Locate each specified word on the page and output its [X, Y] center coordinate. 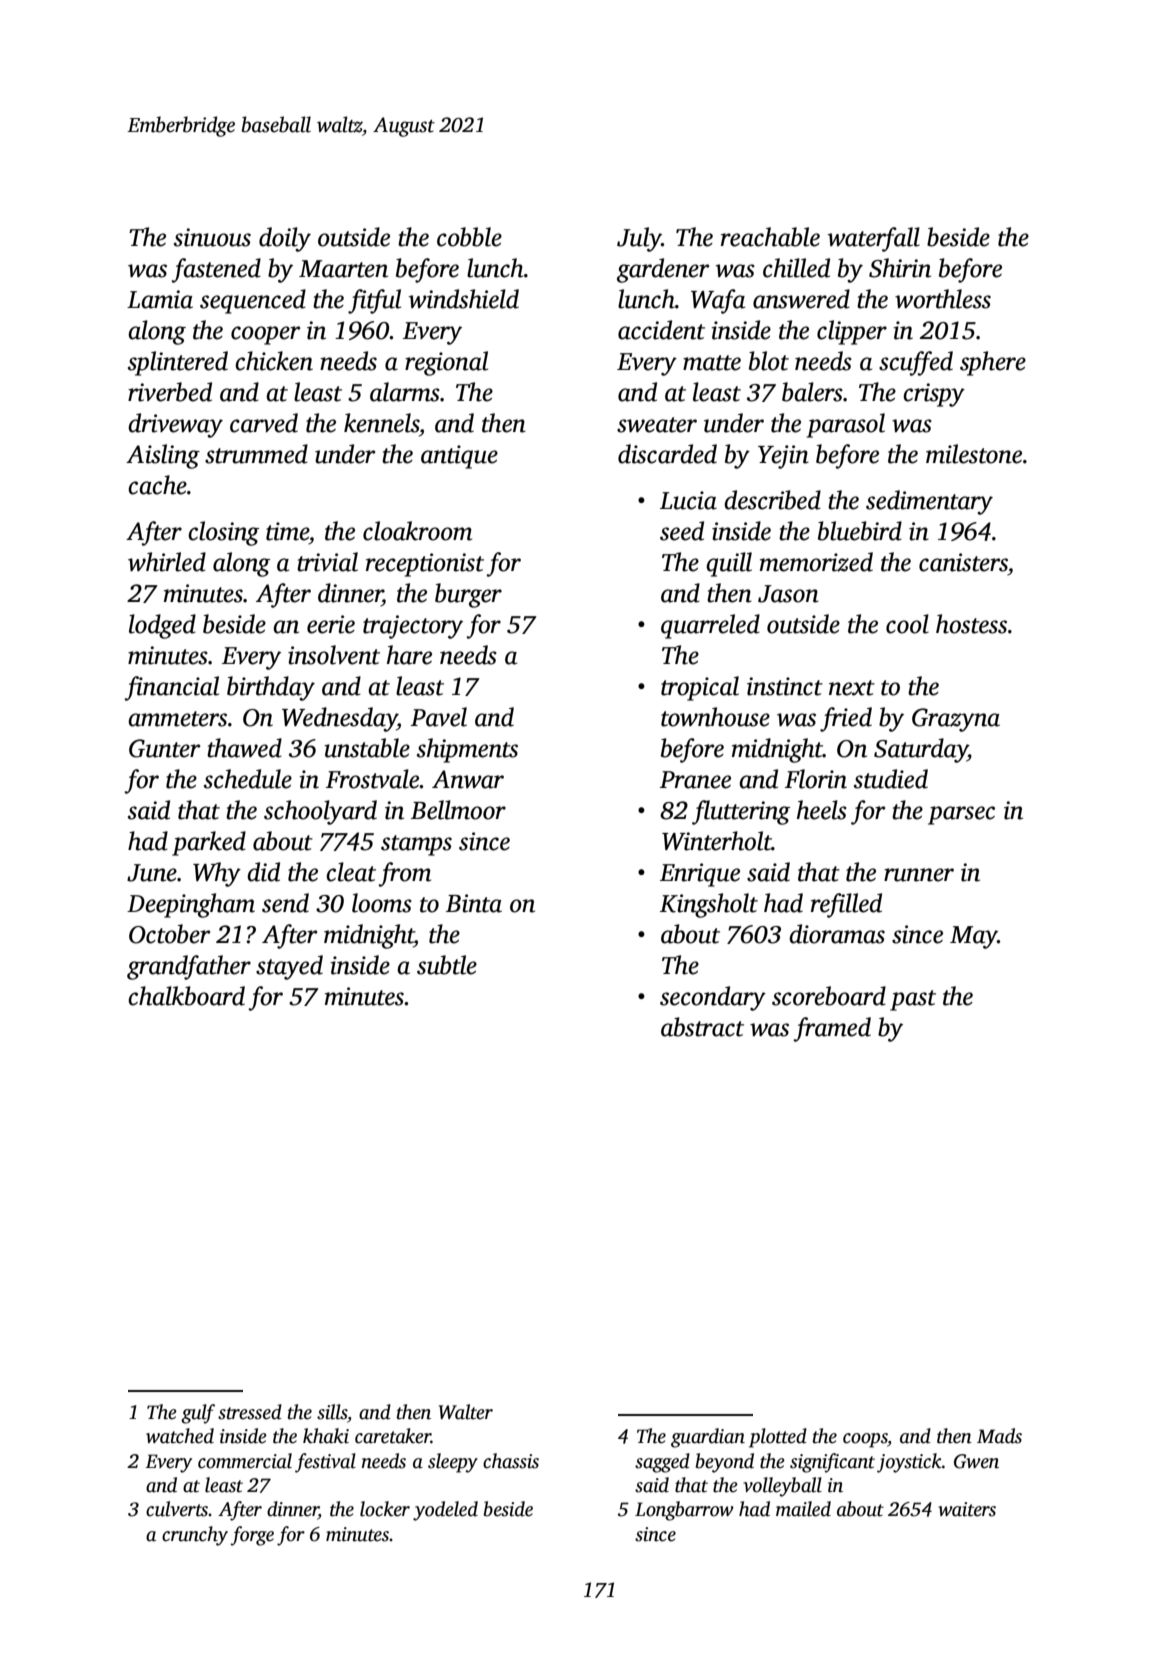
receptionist [425, 565]
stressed [250, 1412]
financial [171, 688]
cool [907, 624]
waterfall [874, 239]
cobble [469, 237]
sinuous [212, 237]
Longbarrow [684, 1511]
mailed [803, 1509]
